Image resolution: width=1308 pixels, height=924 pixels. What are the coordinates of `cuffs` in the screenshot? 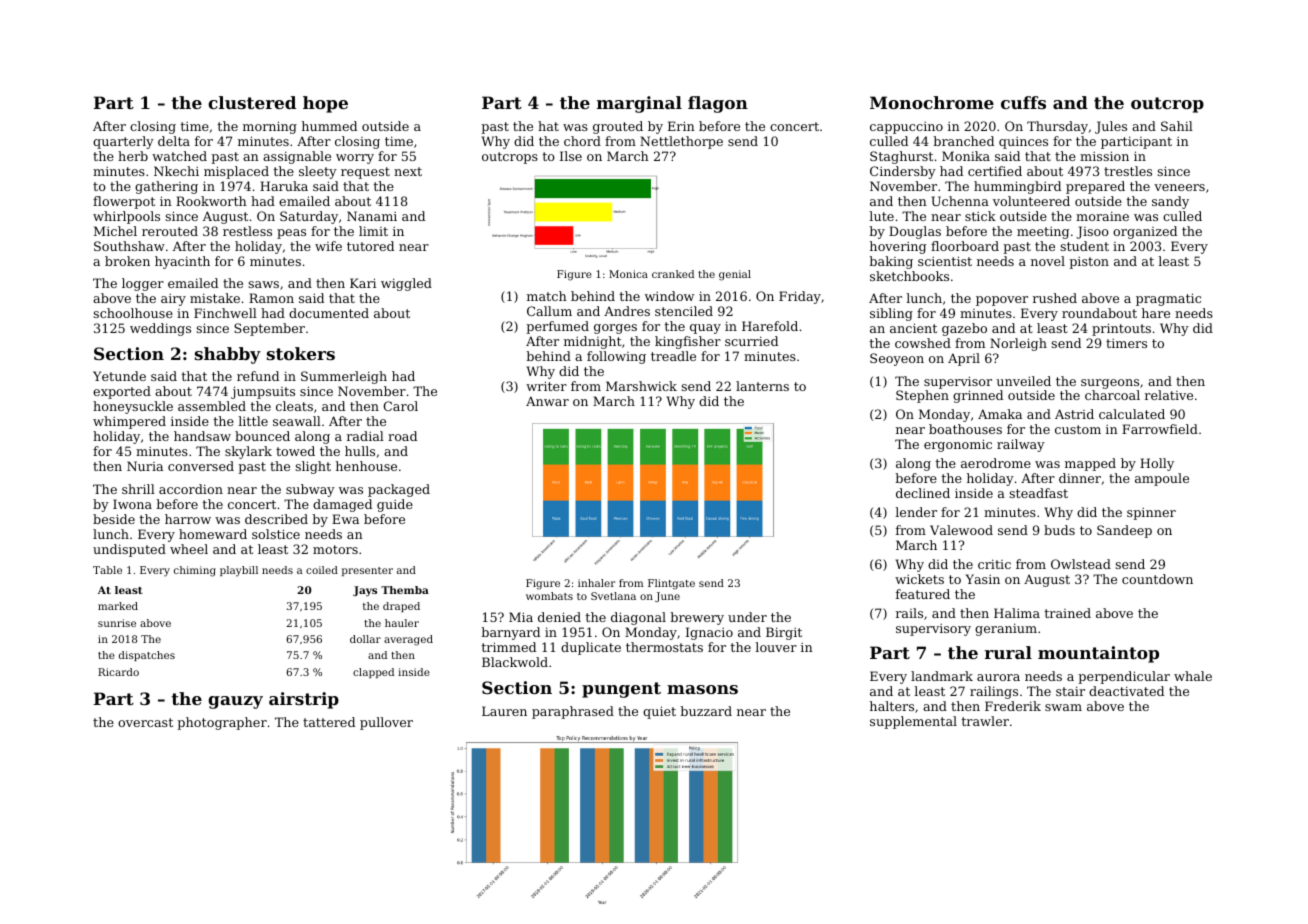 It's located at (1023, 102).
